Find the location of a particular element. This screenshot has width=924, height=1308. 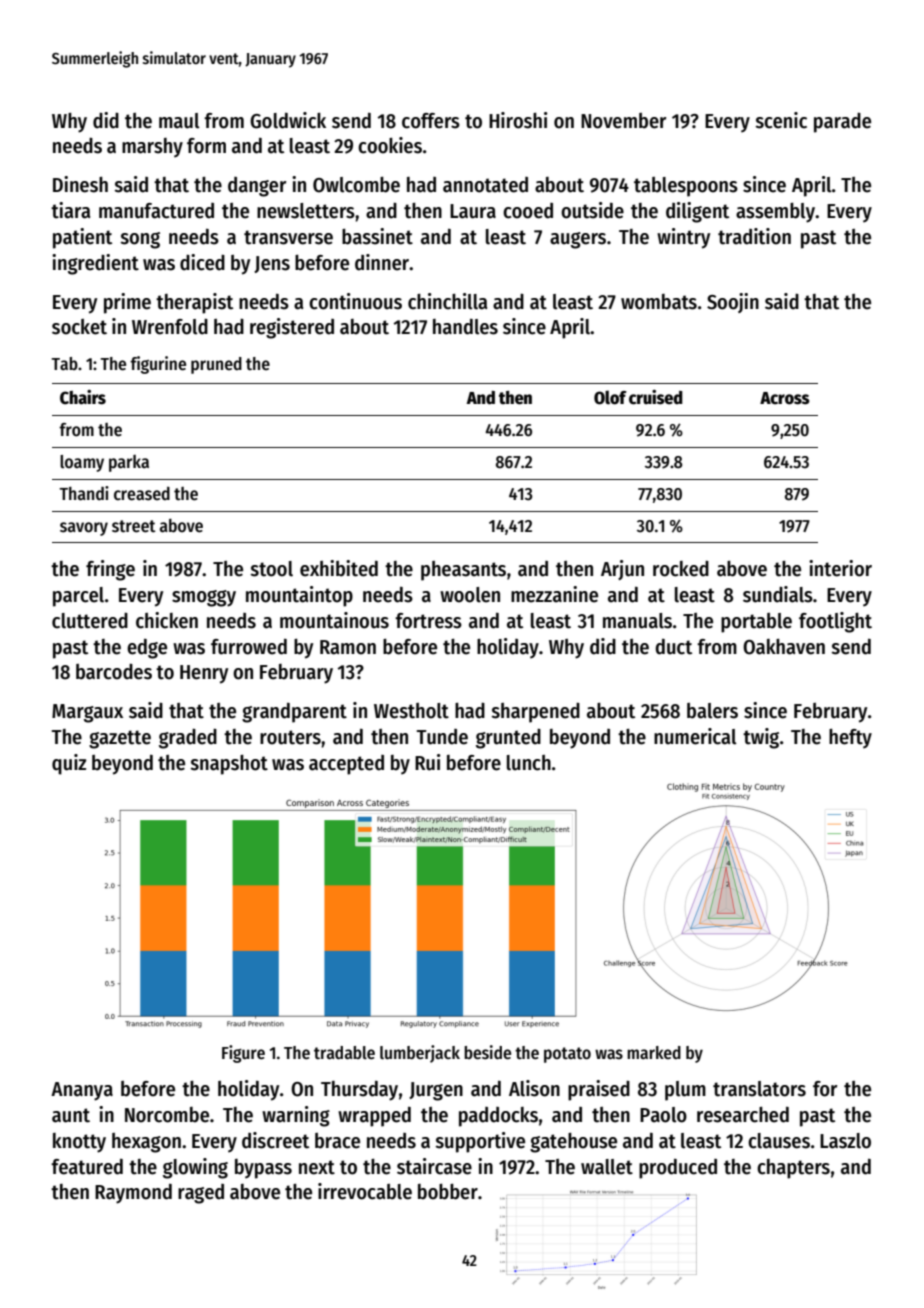

raged is located at coordinates (201, 1194).
